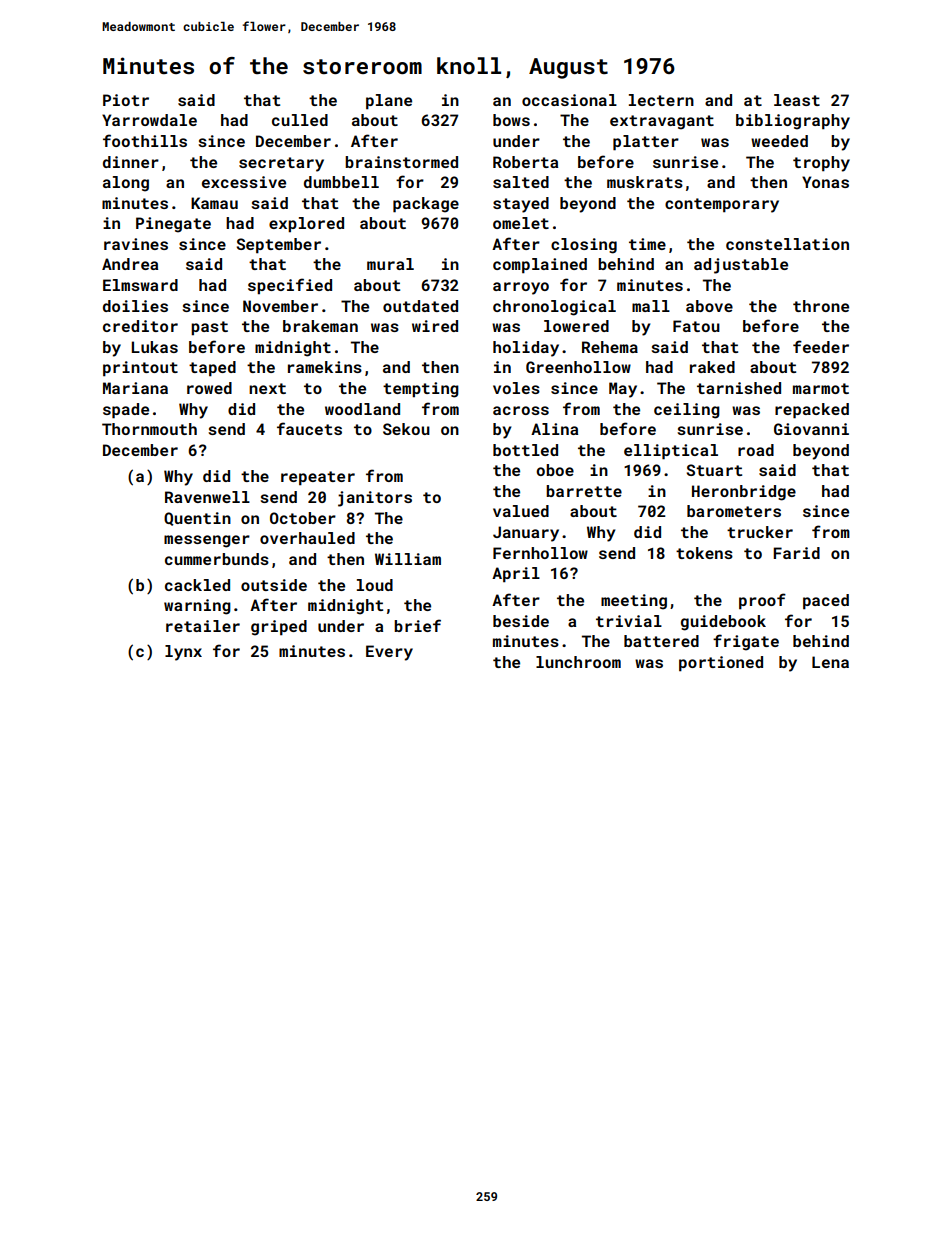 Image resolution: width=952 pixels, height=1233 pixels. I want to click on next, so click(267, 388).
